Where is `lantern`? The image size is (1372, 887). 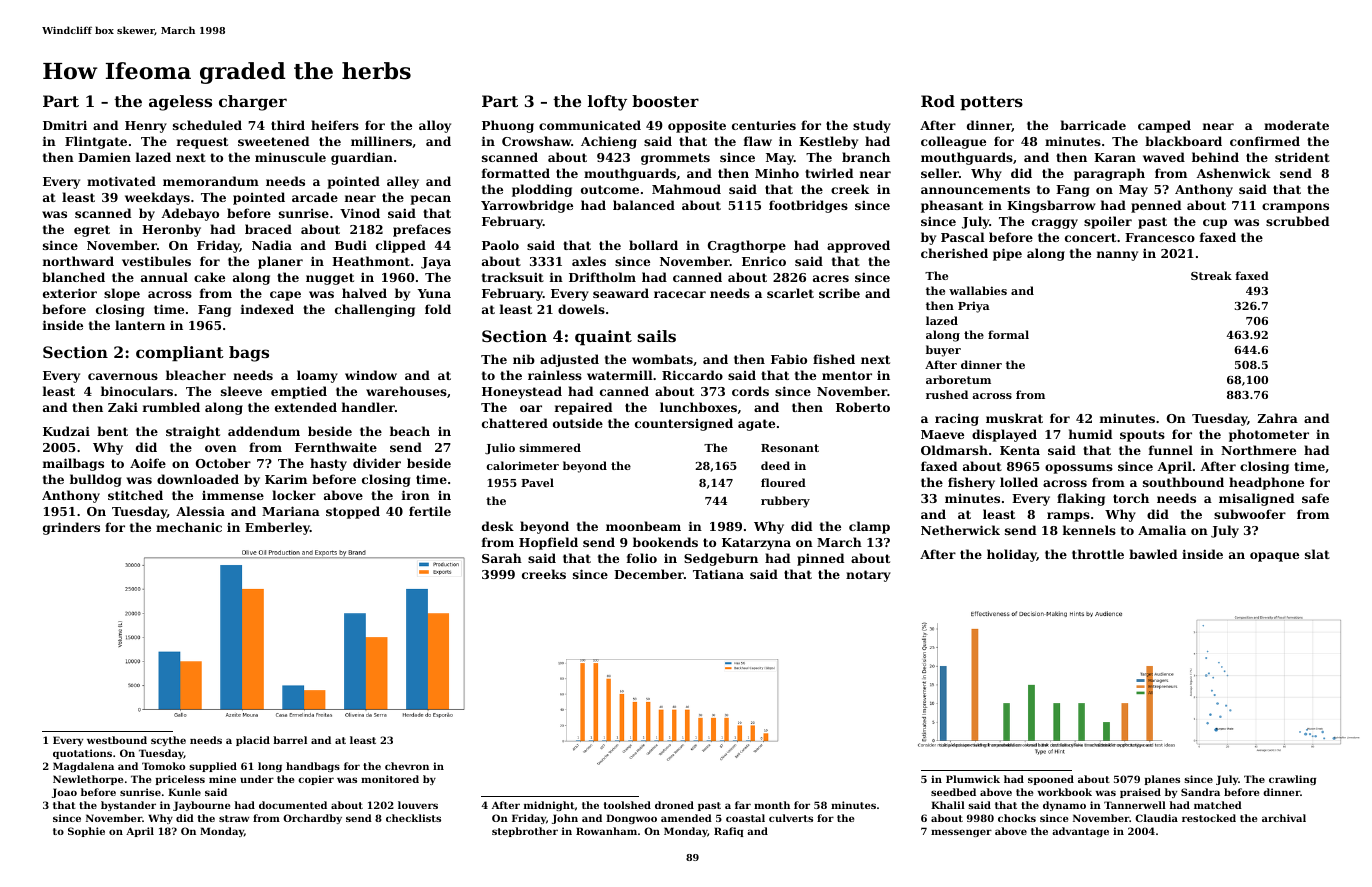 lantern is located at coordinates (140, 325).
